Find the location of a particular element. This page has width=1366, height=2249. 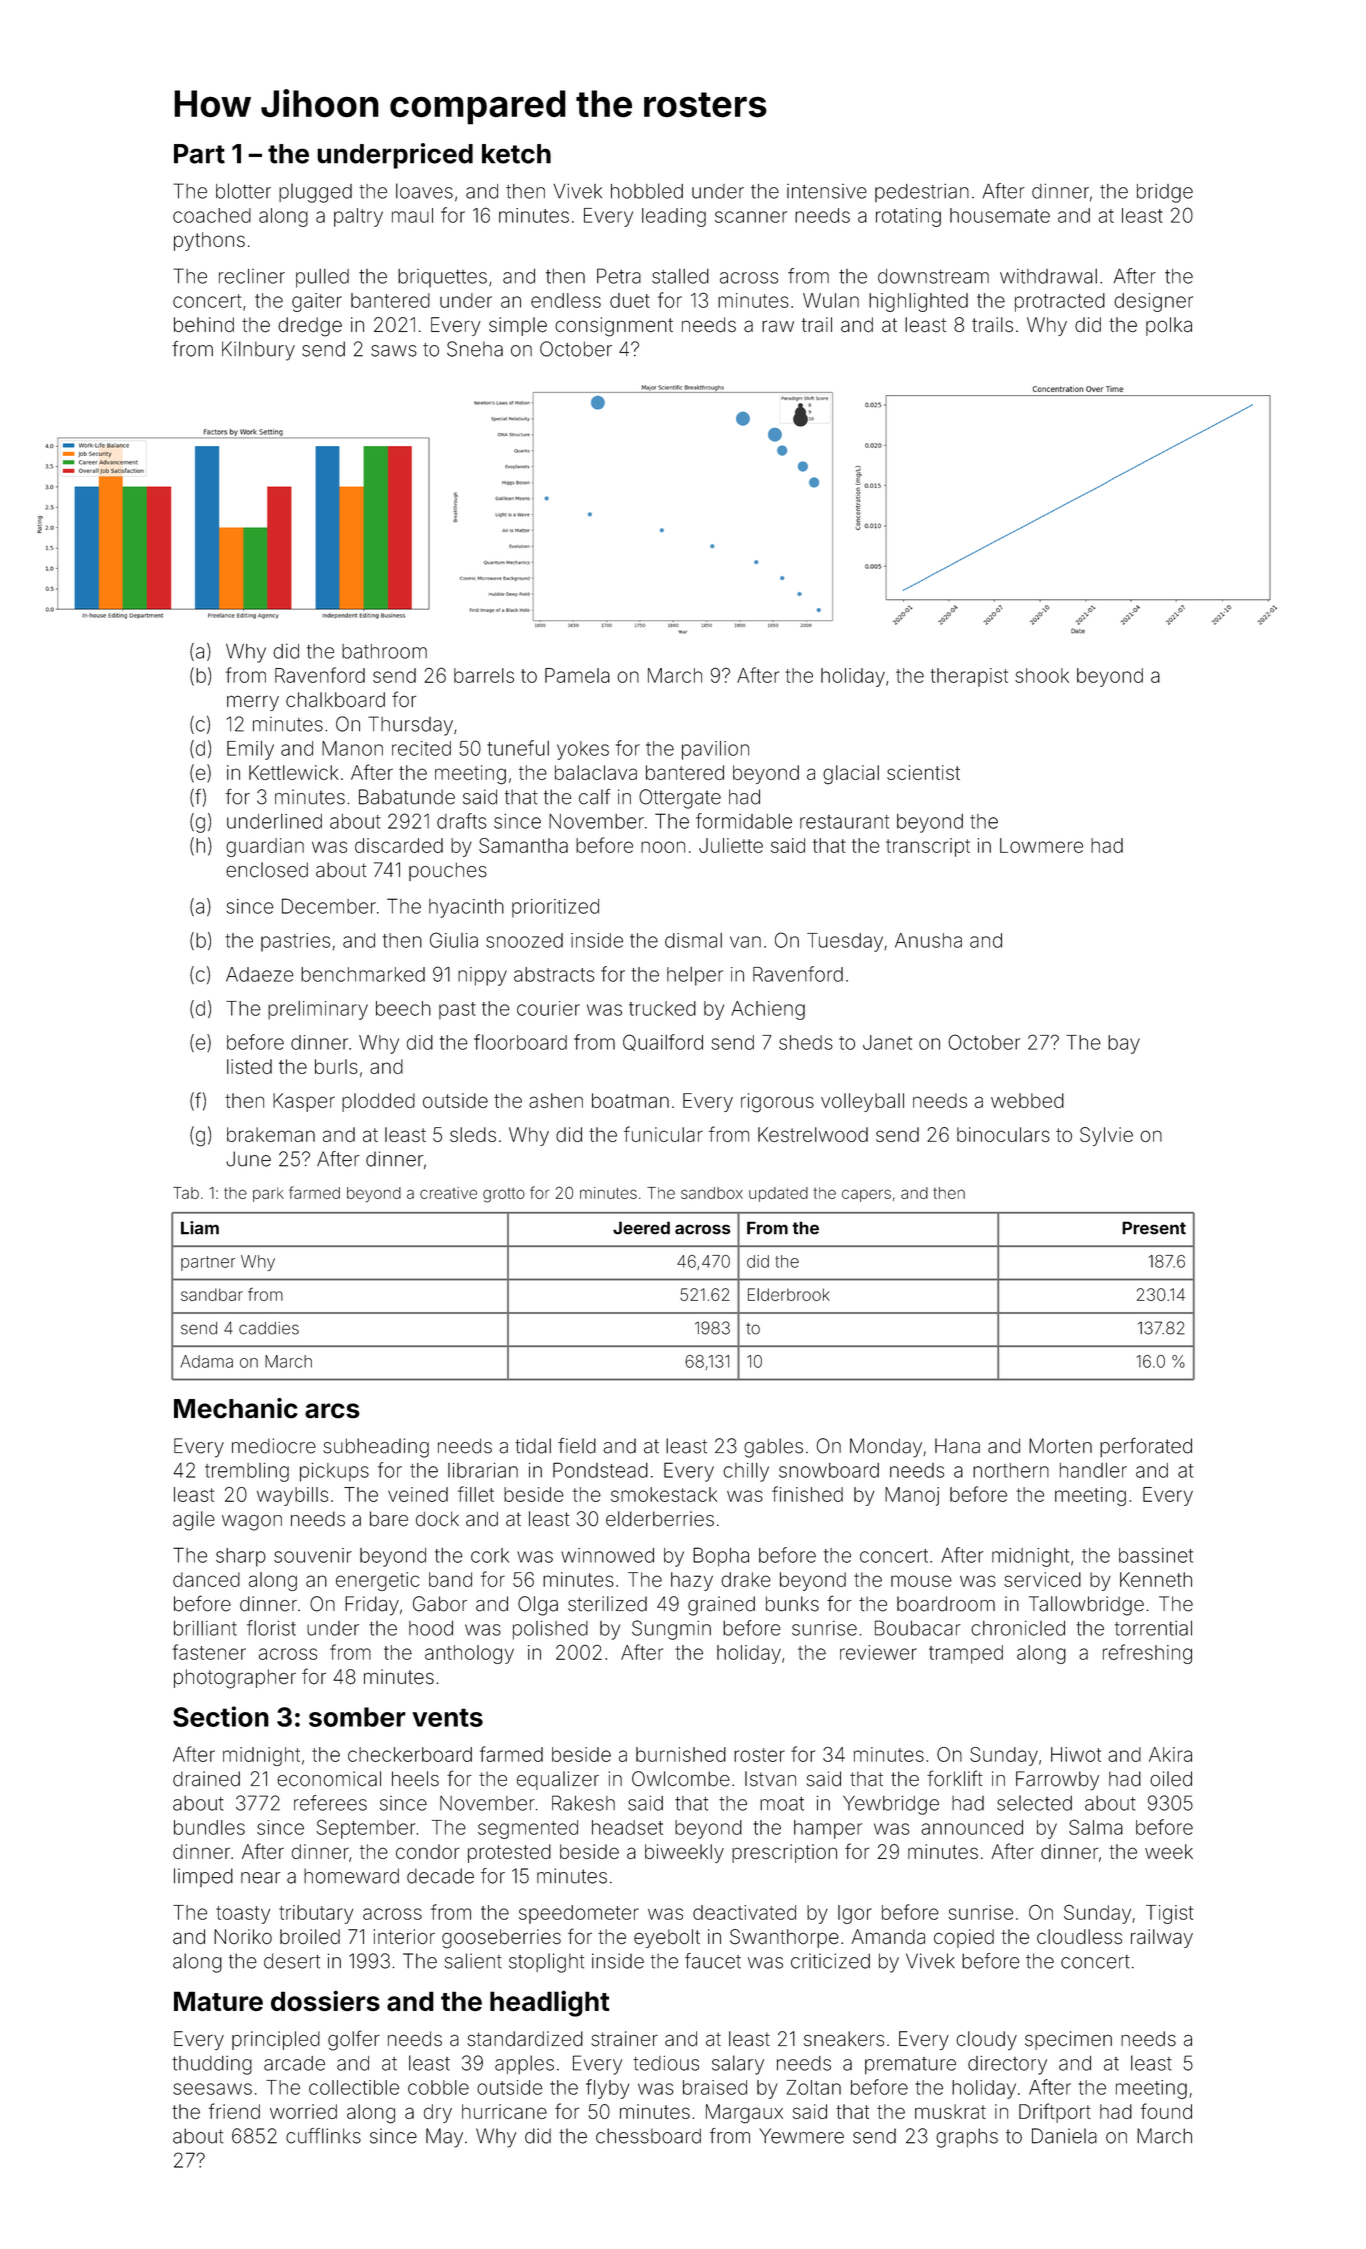

decade is located at coordinates (440, 1876).
